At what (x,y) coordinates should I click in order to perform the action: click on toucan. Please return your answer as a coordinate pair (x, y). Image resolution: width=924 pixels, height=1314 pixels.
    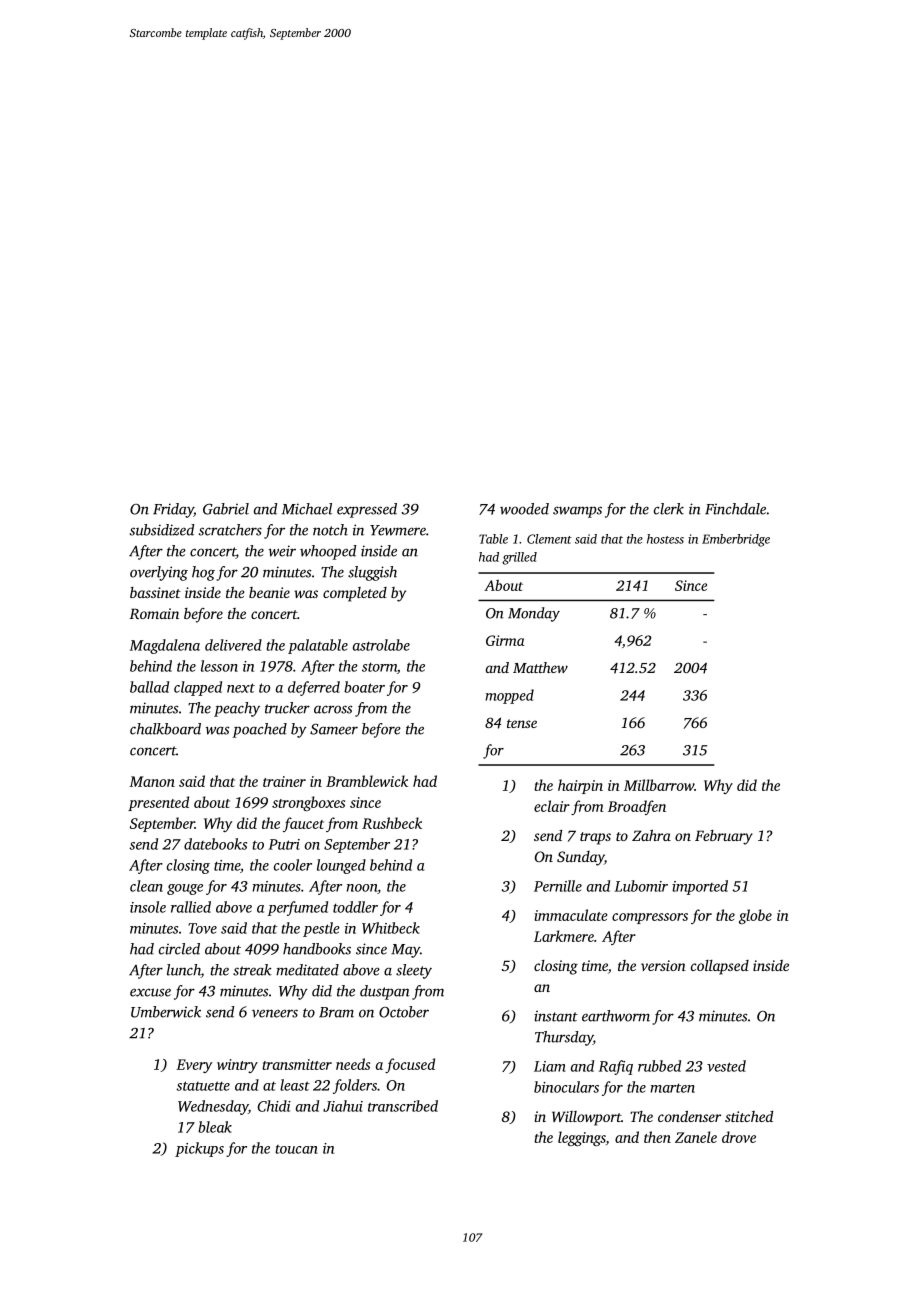
    Looking at the image, I should click on (296, 1149).
